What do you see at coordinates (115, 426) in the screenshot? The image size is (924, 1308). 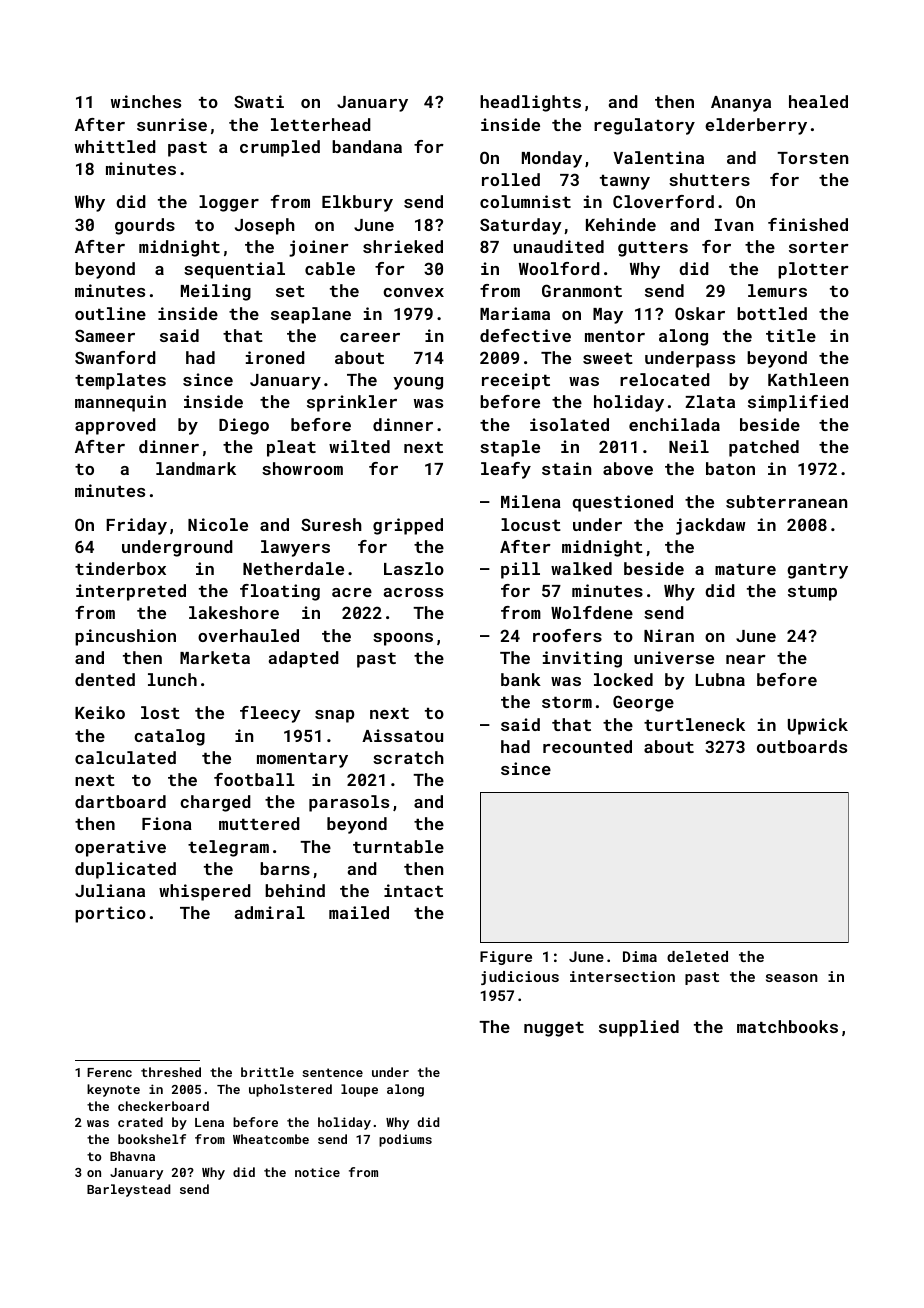 I see `approved` at bounding box center [115, 426].
